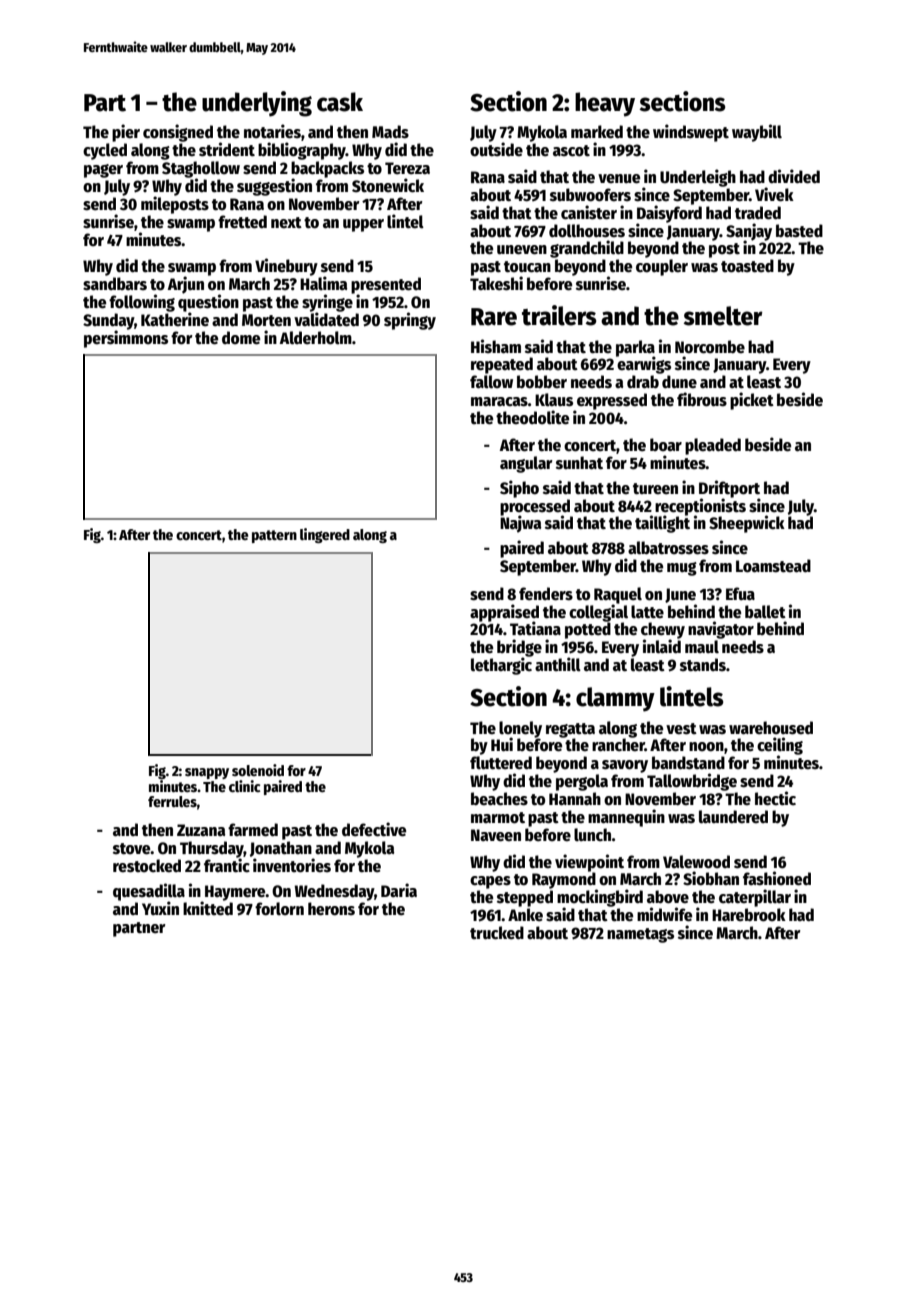 This page has height=1316, width=908. I want to click on lonely, so click(520, 729).
